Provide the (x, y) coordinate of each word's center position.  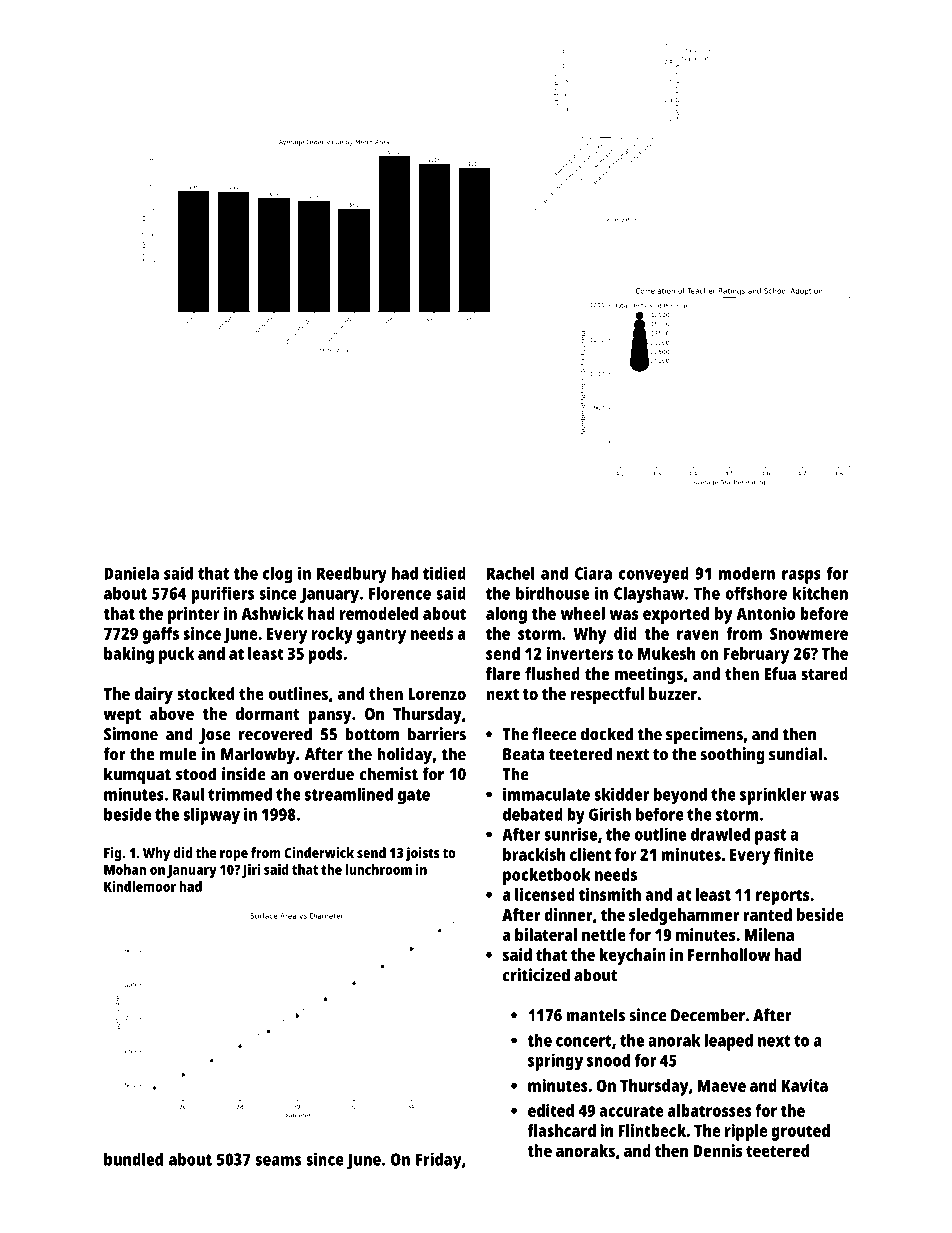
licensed (545, 894)
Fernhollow (729, 954)
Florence (400, 593)
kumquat (137, 776)
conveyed (654, 575)
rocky (332, 635)
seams (278, 1161)
